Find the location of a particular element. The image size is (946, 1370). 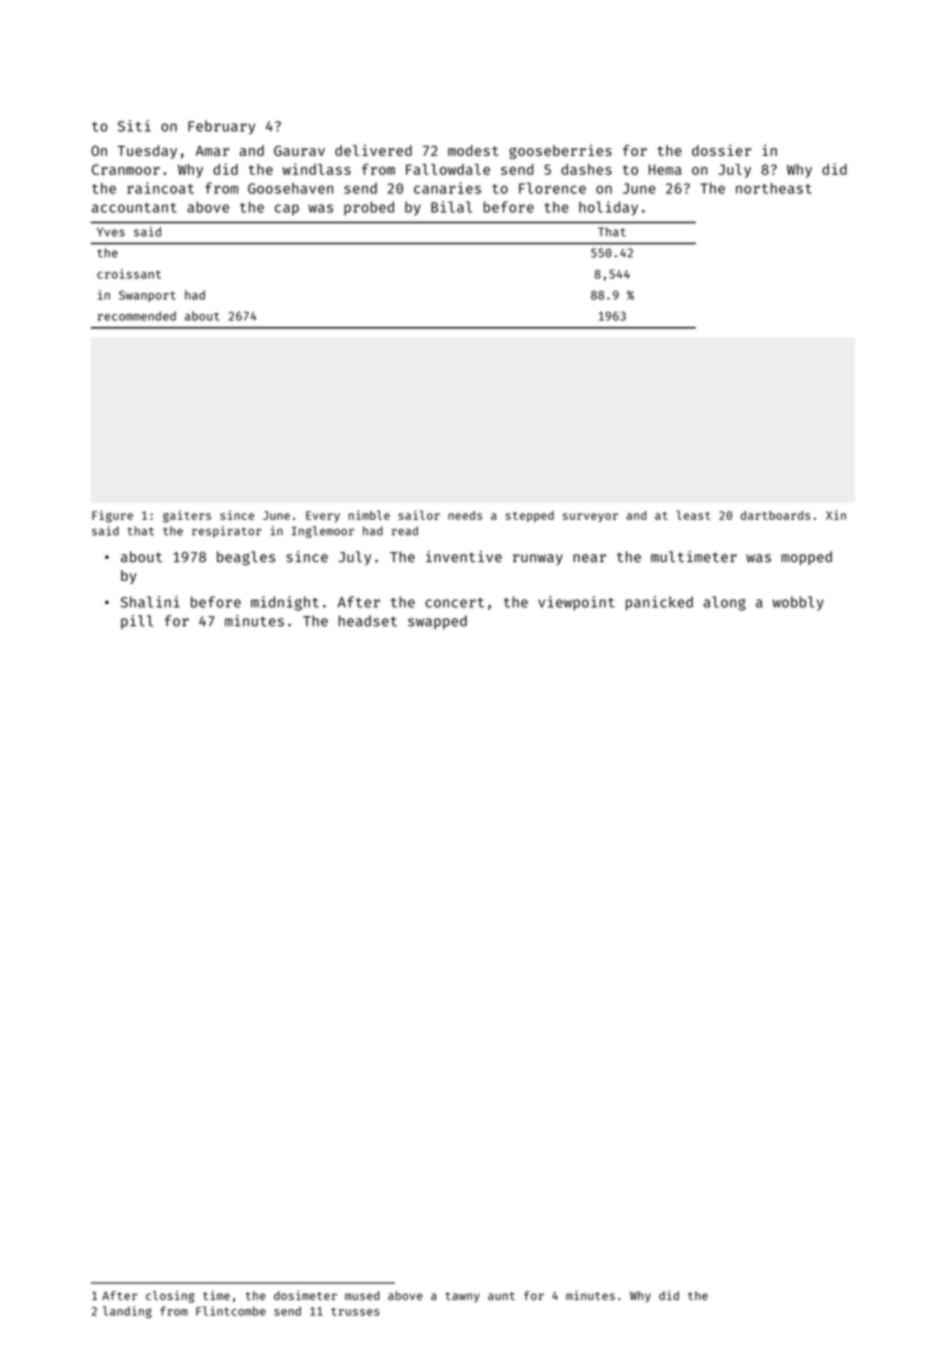

northeast is located at coordinates (774, 188).
